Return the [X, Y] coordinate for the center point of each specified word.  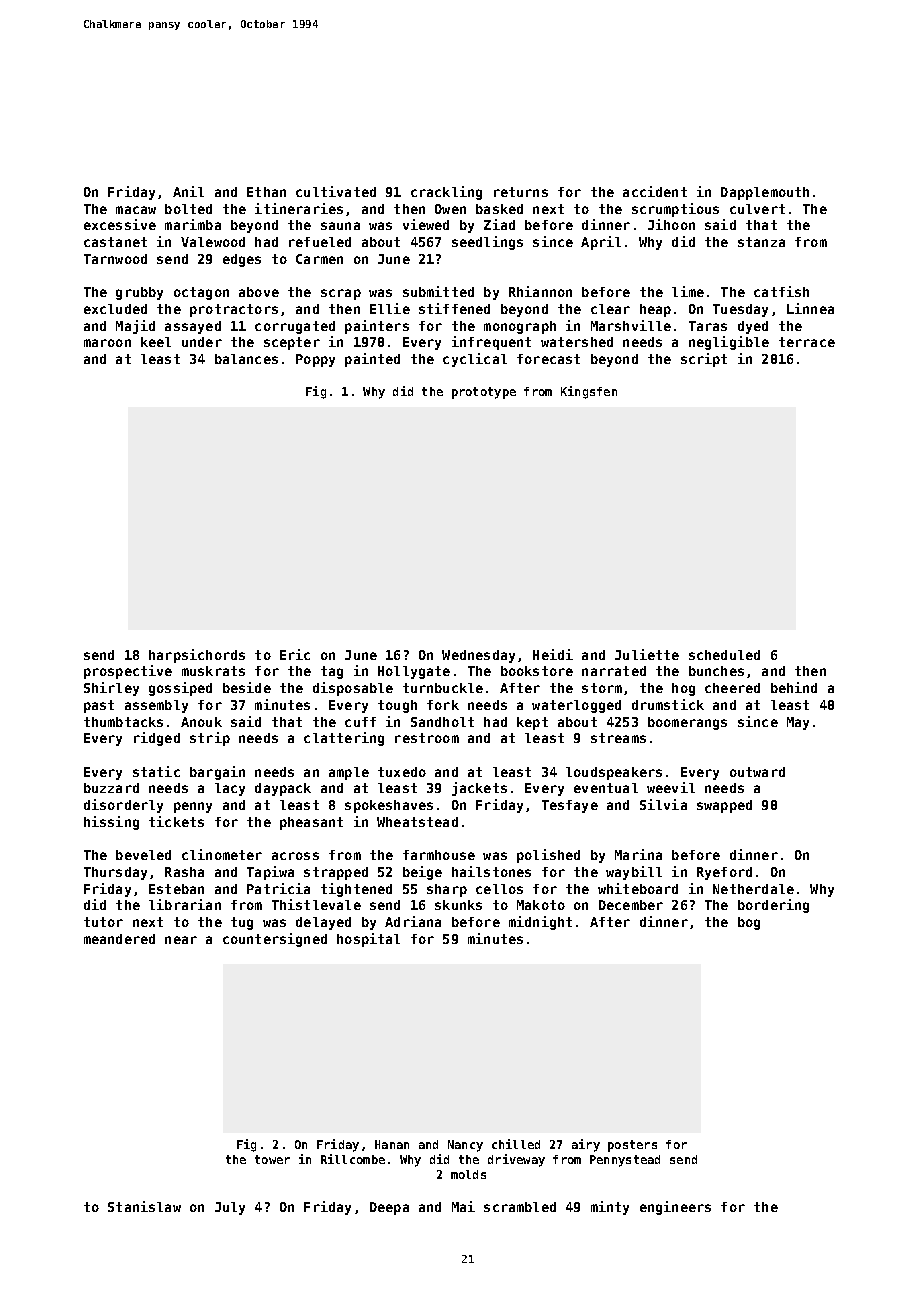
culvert [757, 209]
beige [422, 873]
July [230, 1208]
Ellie [390, 308]
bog [749, 923]
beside [247, 687]
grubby [139, 293]
